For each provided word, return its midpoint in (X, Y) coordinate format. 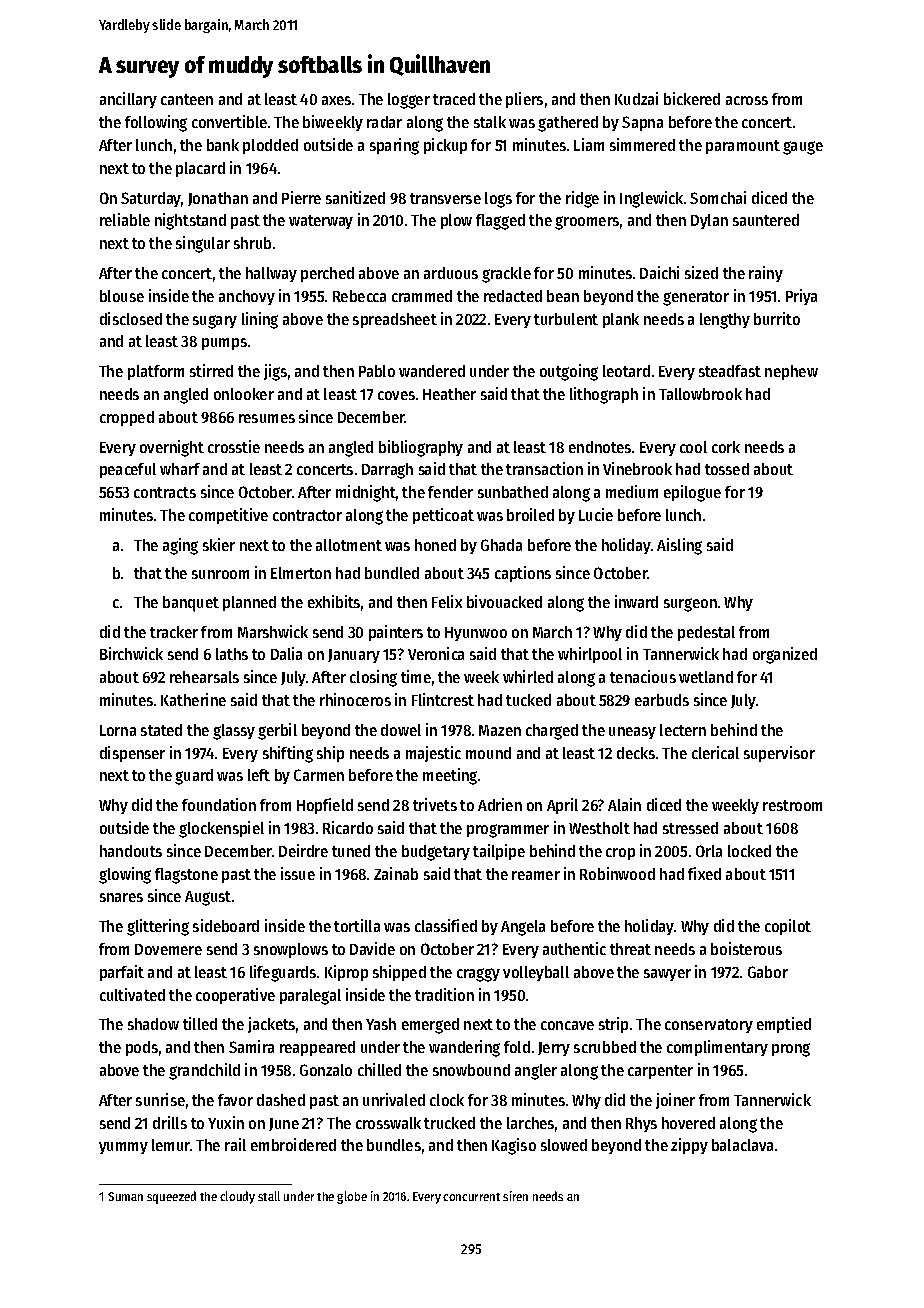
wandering (464, 1048)
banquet (191, 604)
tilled (200, 1023)
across (747, 100)
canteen (187, 99)
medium (632, 491)
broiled (530, 514)
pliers (524, 100)
